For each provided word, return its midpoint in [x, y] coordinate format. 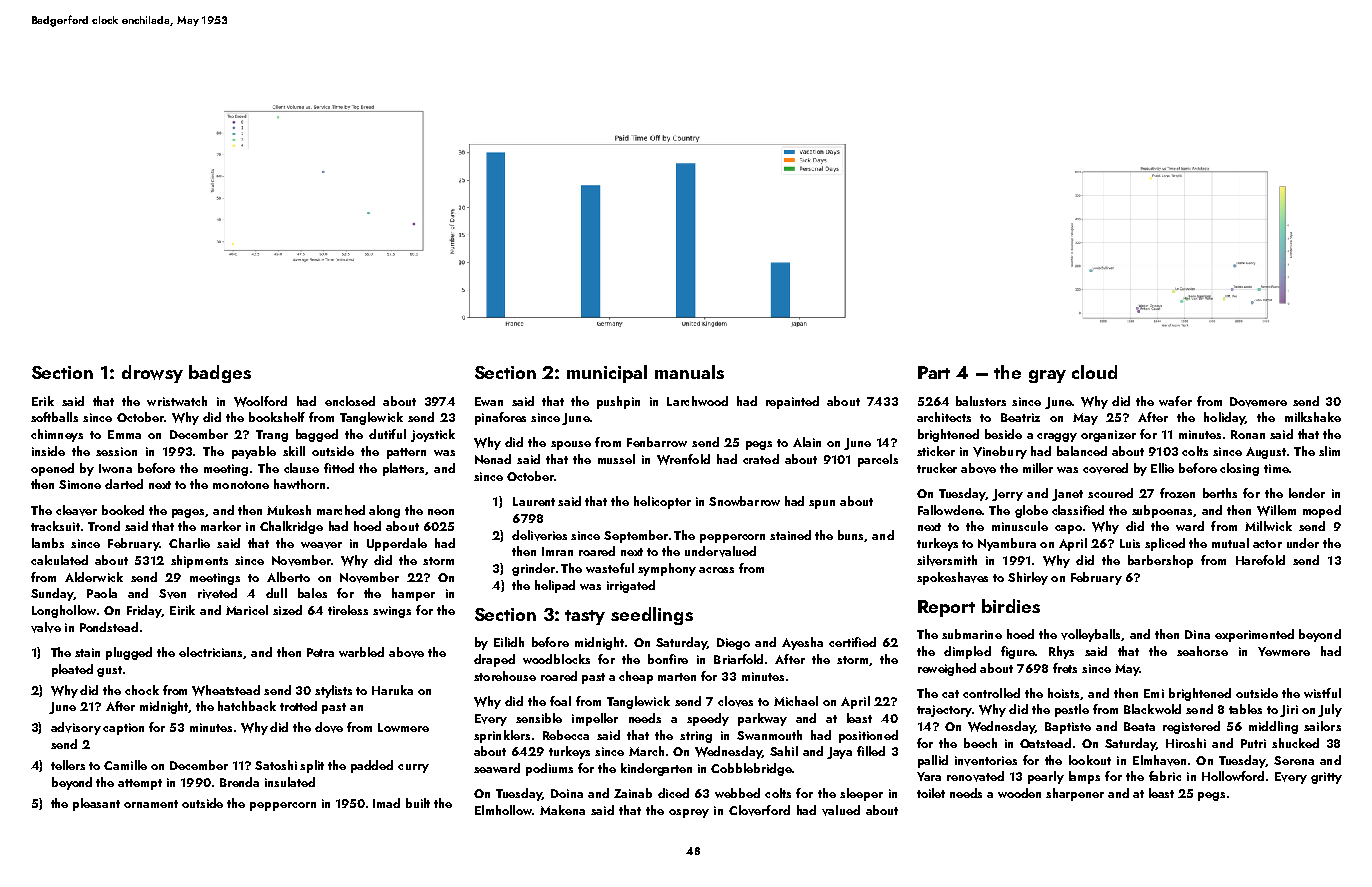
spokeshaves [952, 578]
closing [1239, 469]
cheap [636, 677]
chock [142, 690]
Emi [1154, 693]
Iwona [115, 468]
